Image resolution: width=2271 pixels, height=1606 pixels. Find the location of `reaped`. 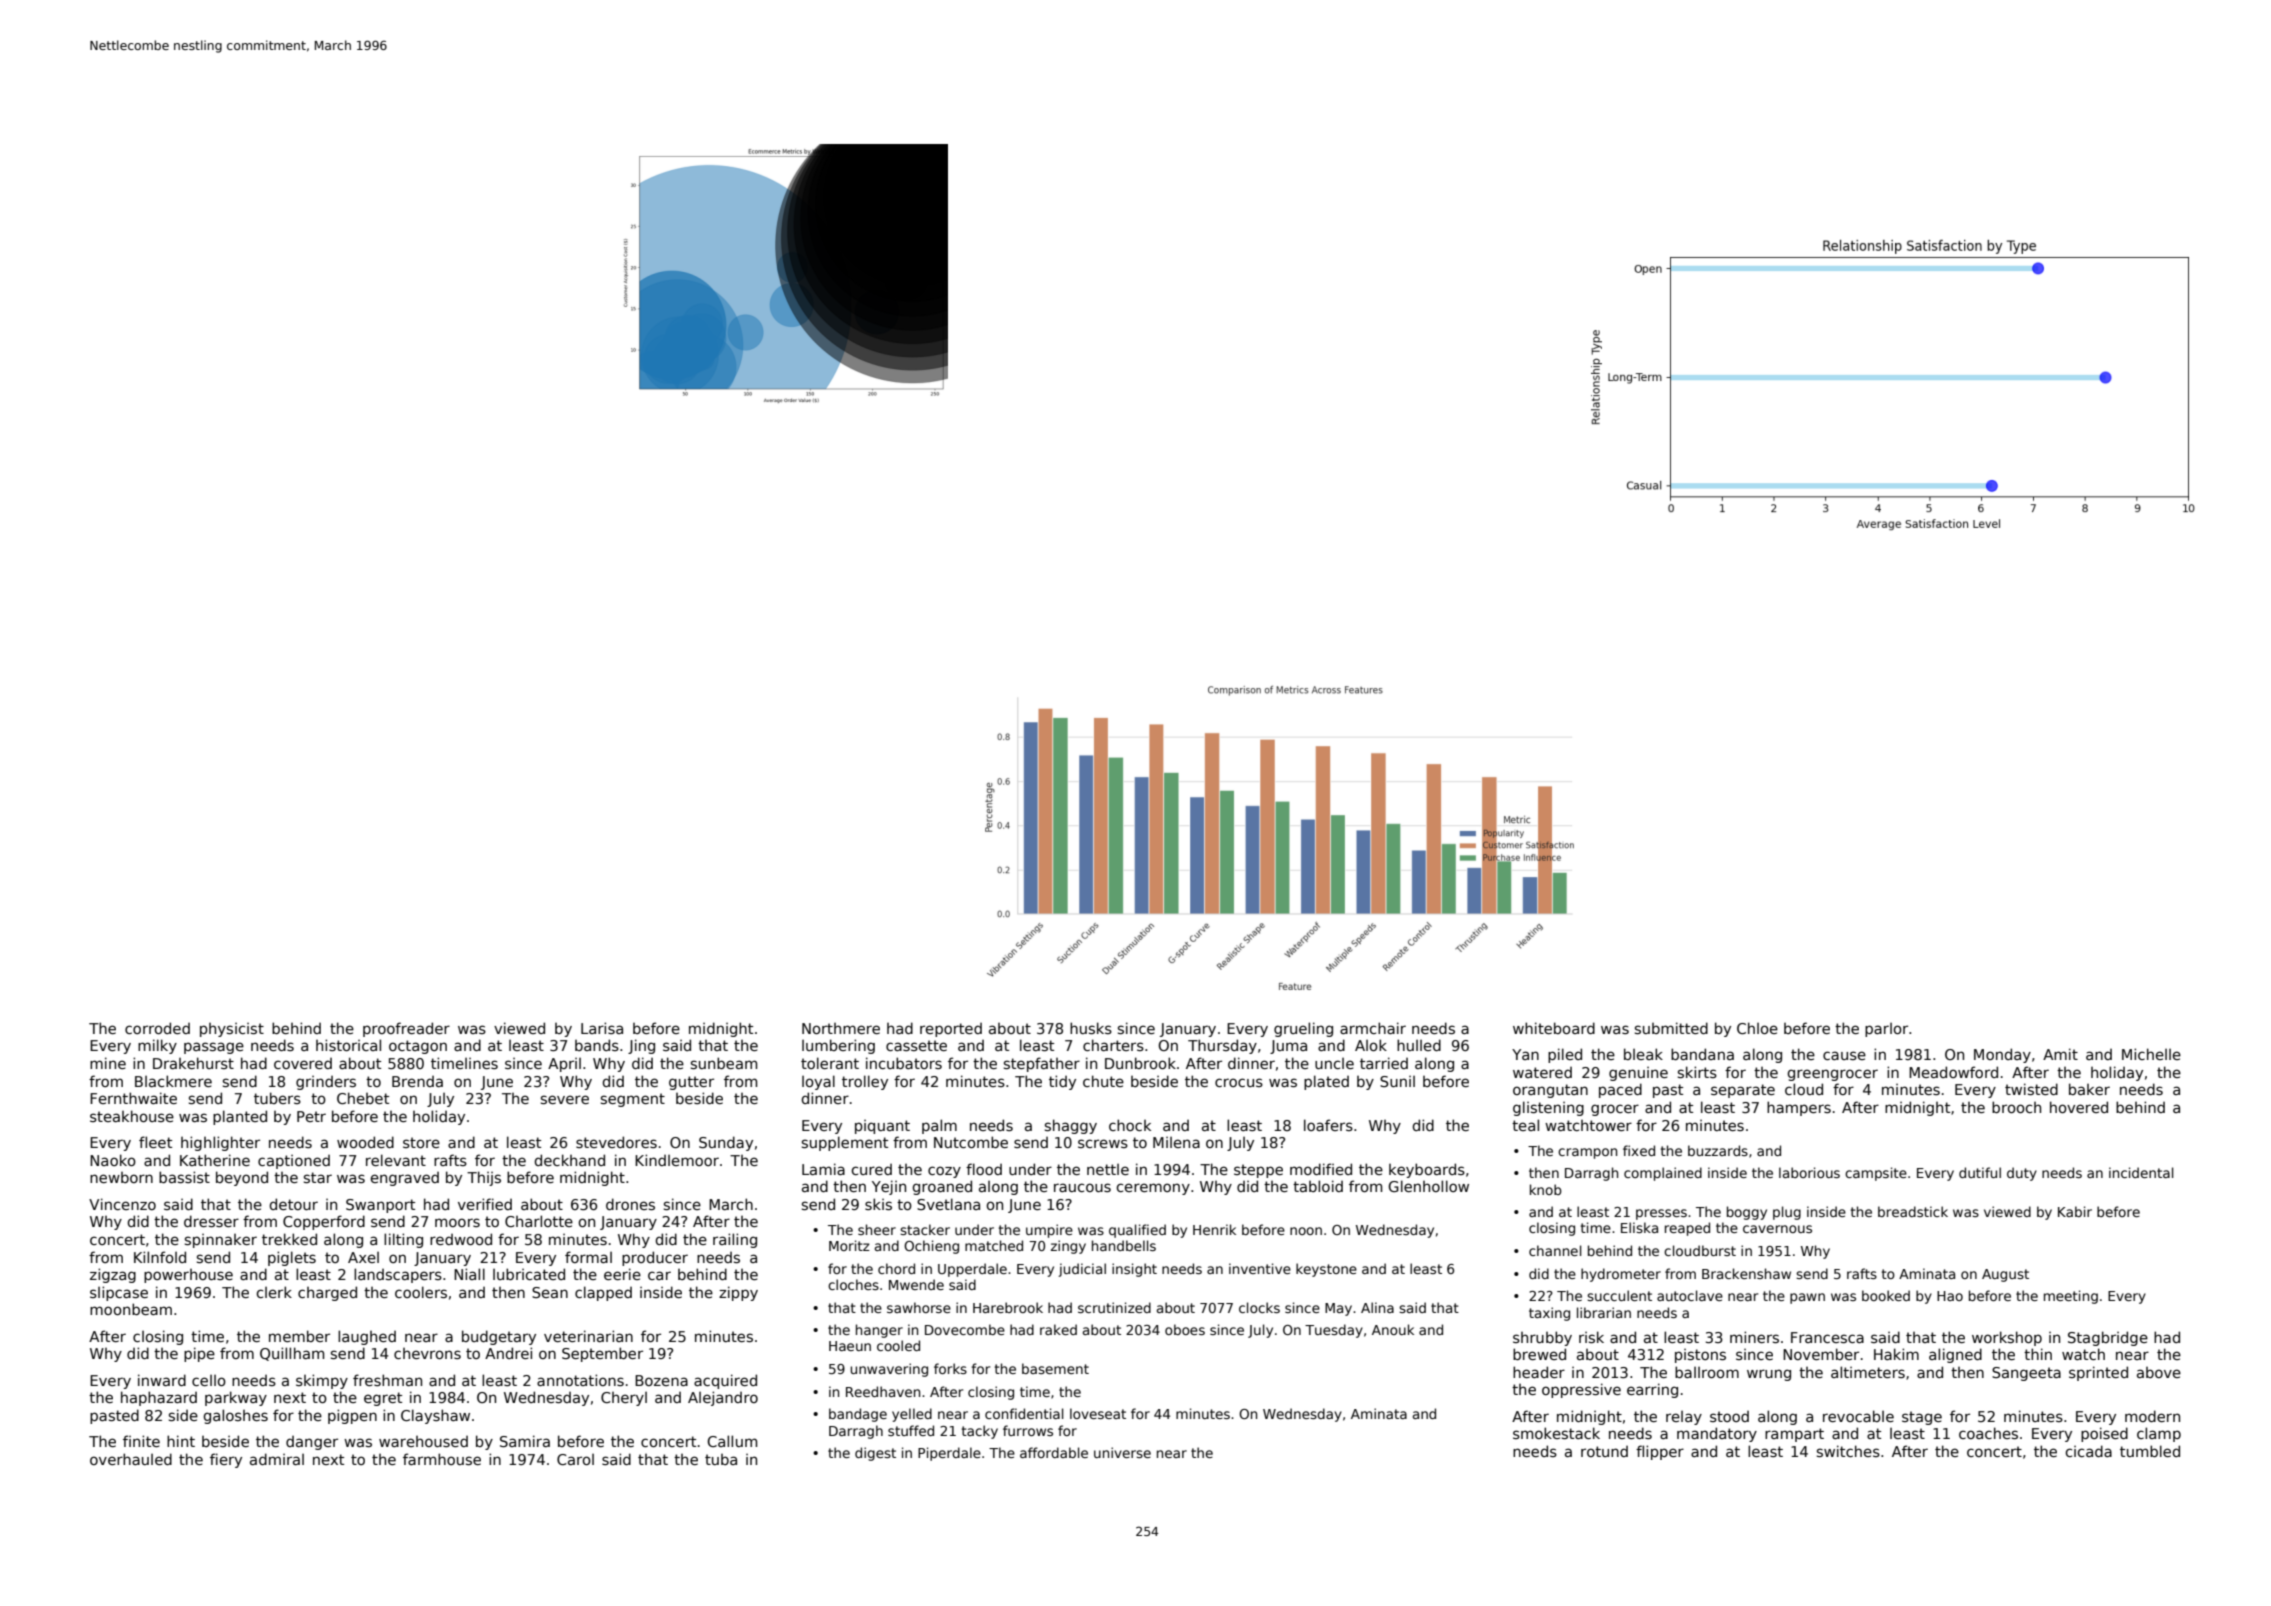

reaped is located at coordinates (1687, 1229).
